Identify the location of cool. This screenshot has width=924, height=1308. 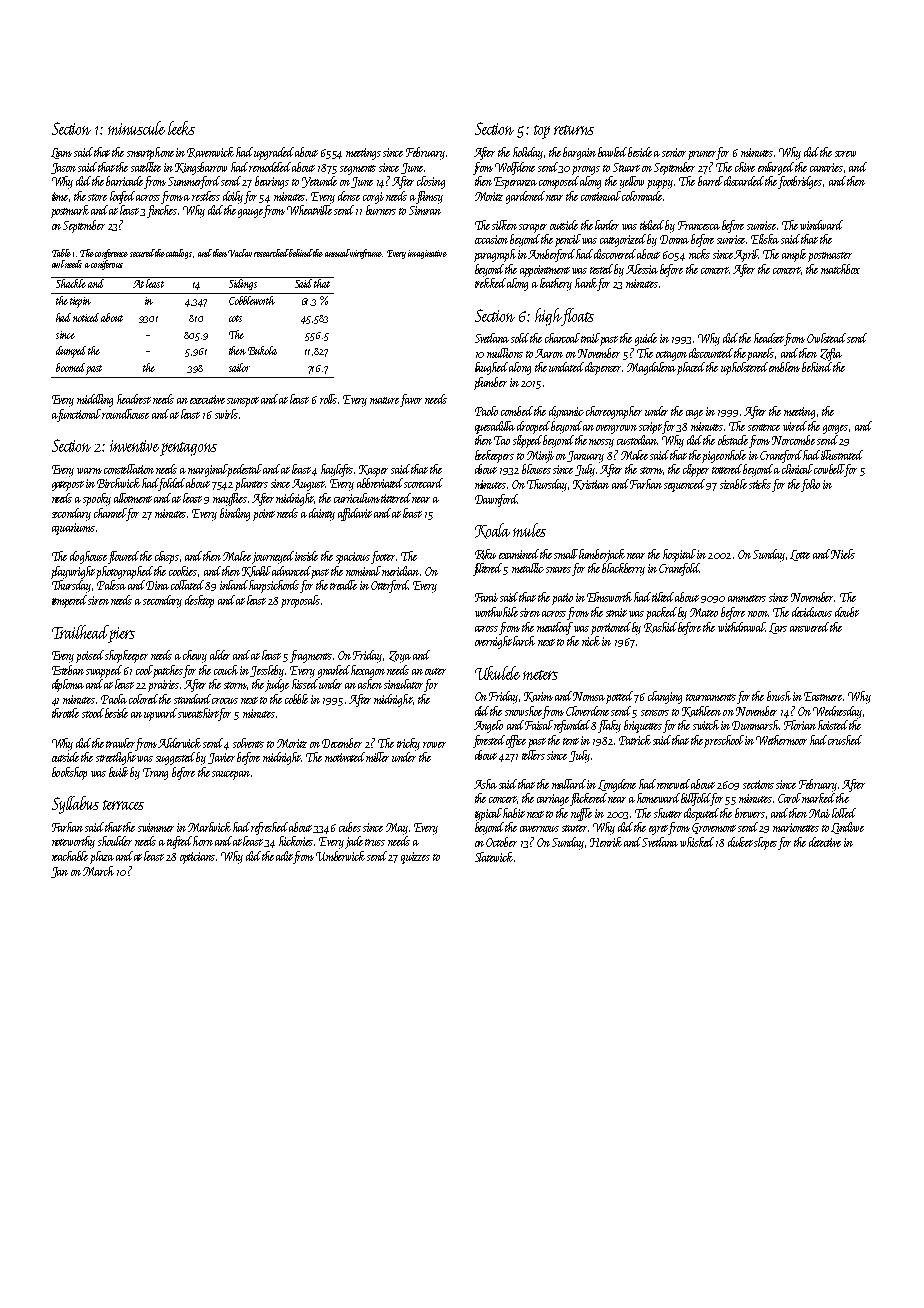
(144, 670).
